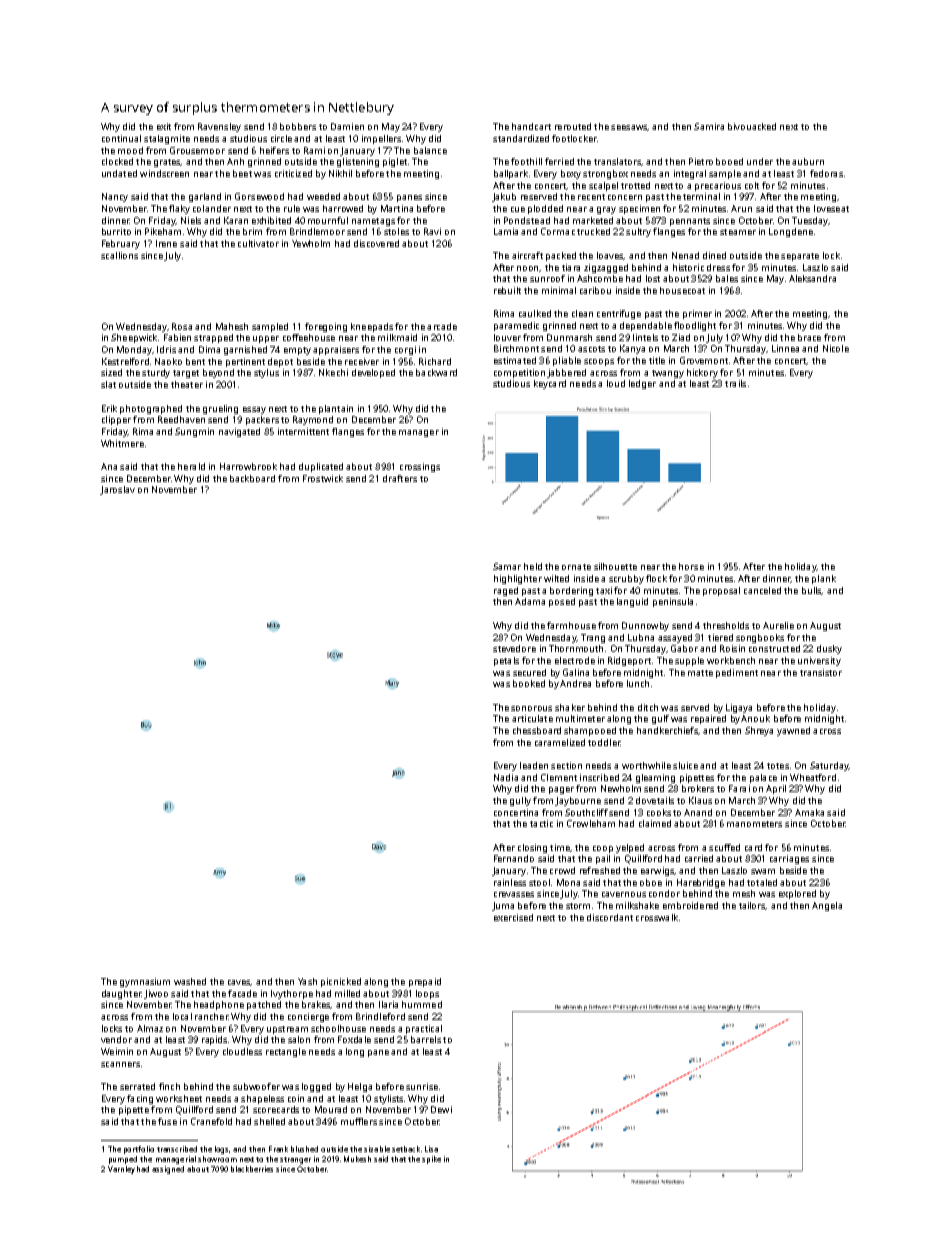  I want to click on Anh, so click(235, 161).
